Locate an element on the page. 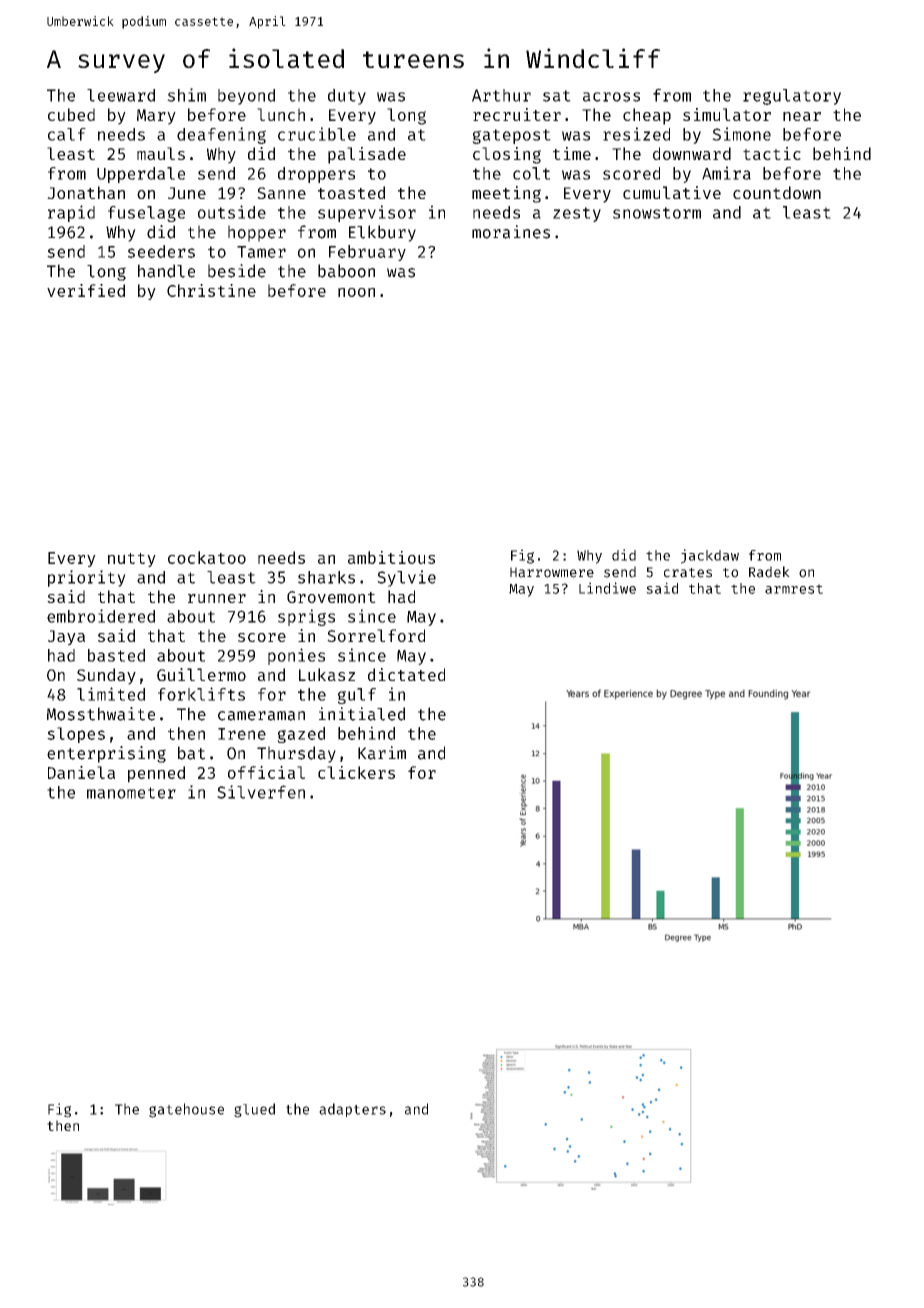  glued is located at coordinates (254, 1110).
